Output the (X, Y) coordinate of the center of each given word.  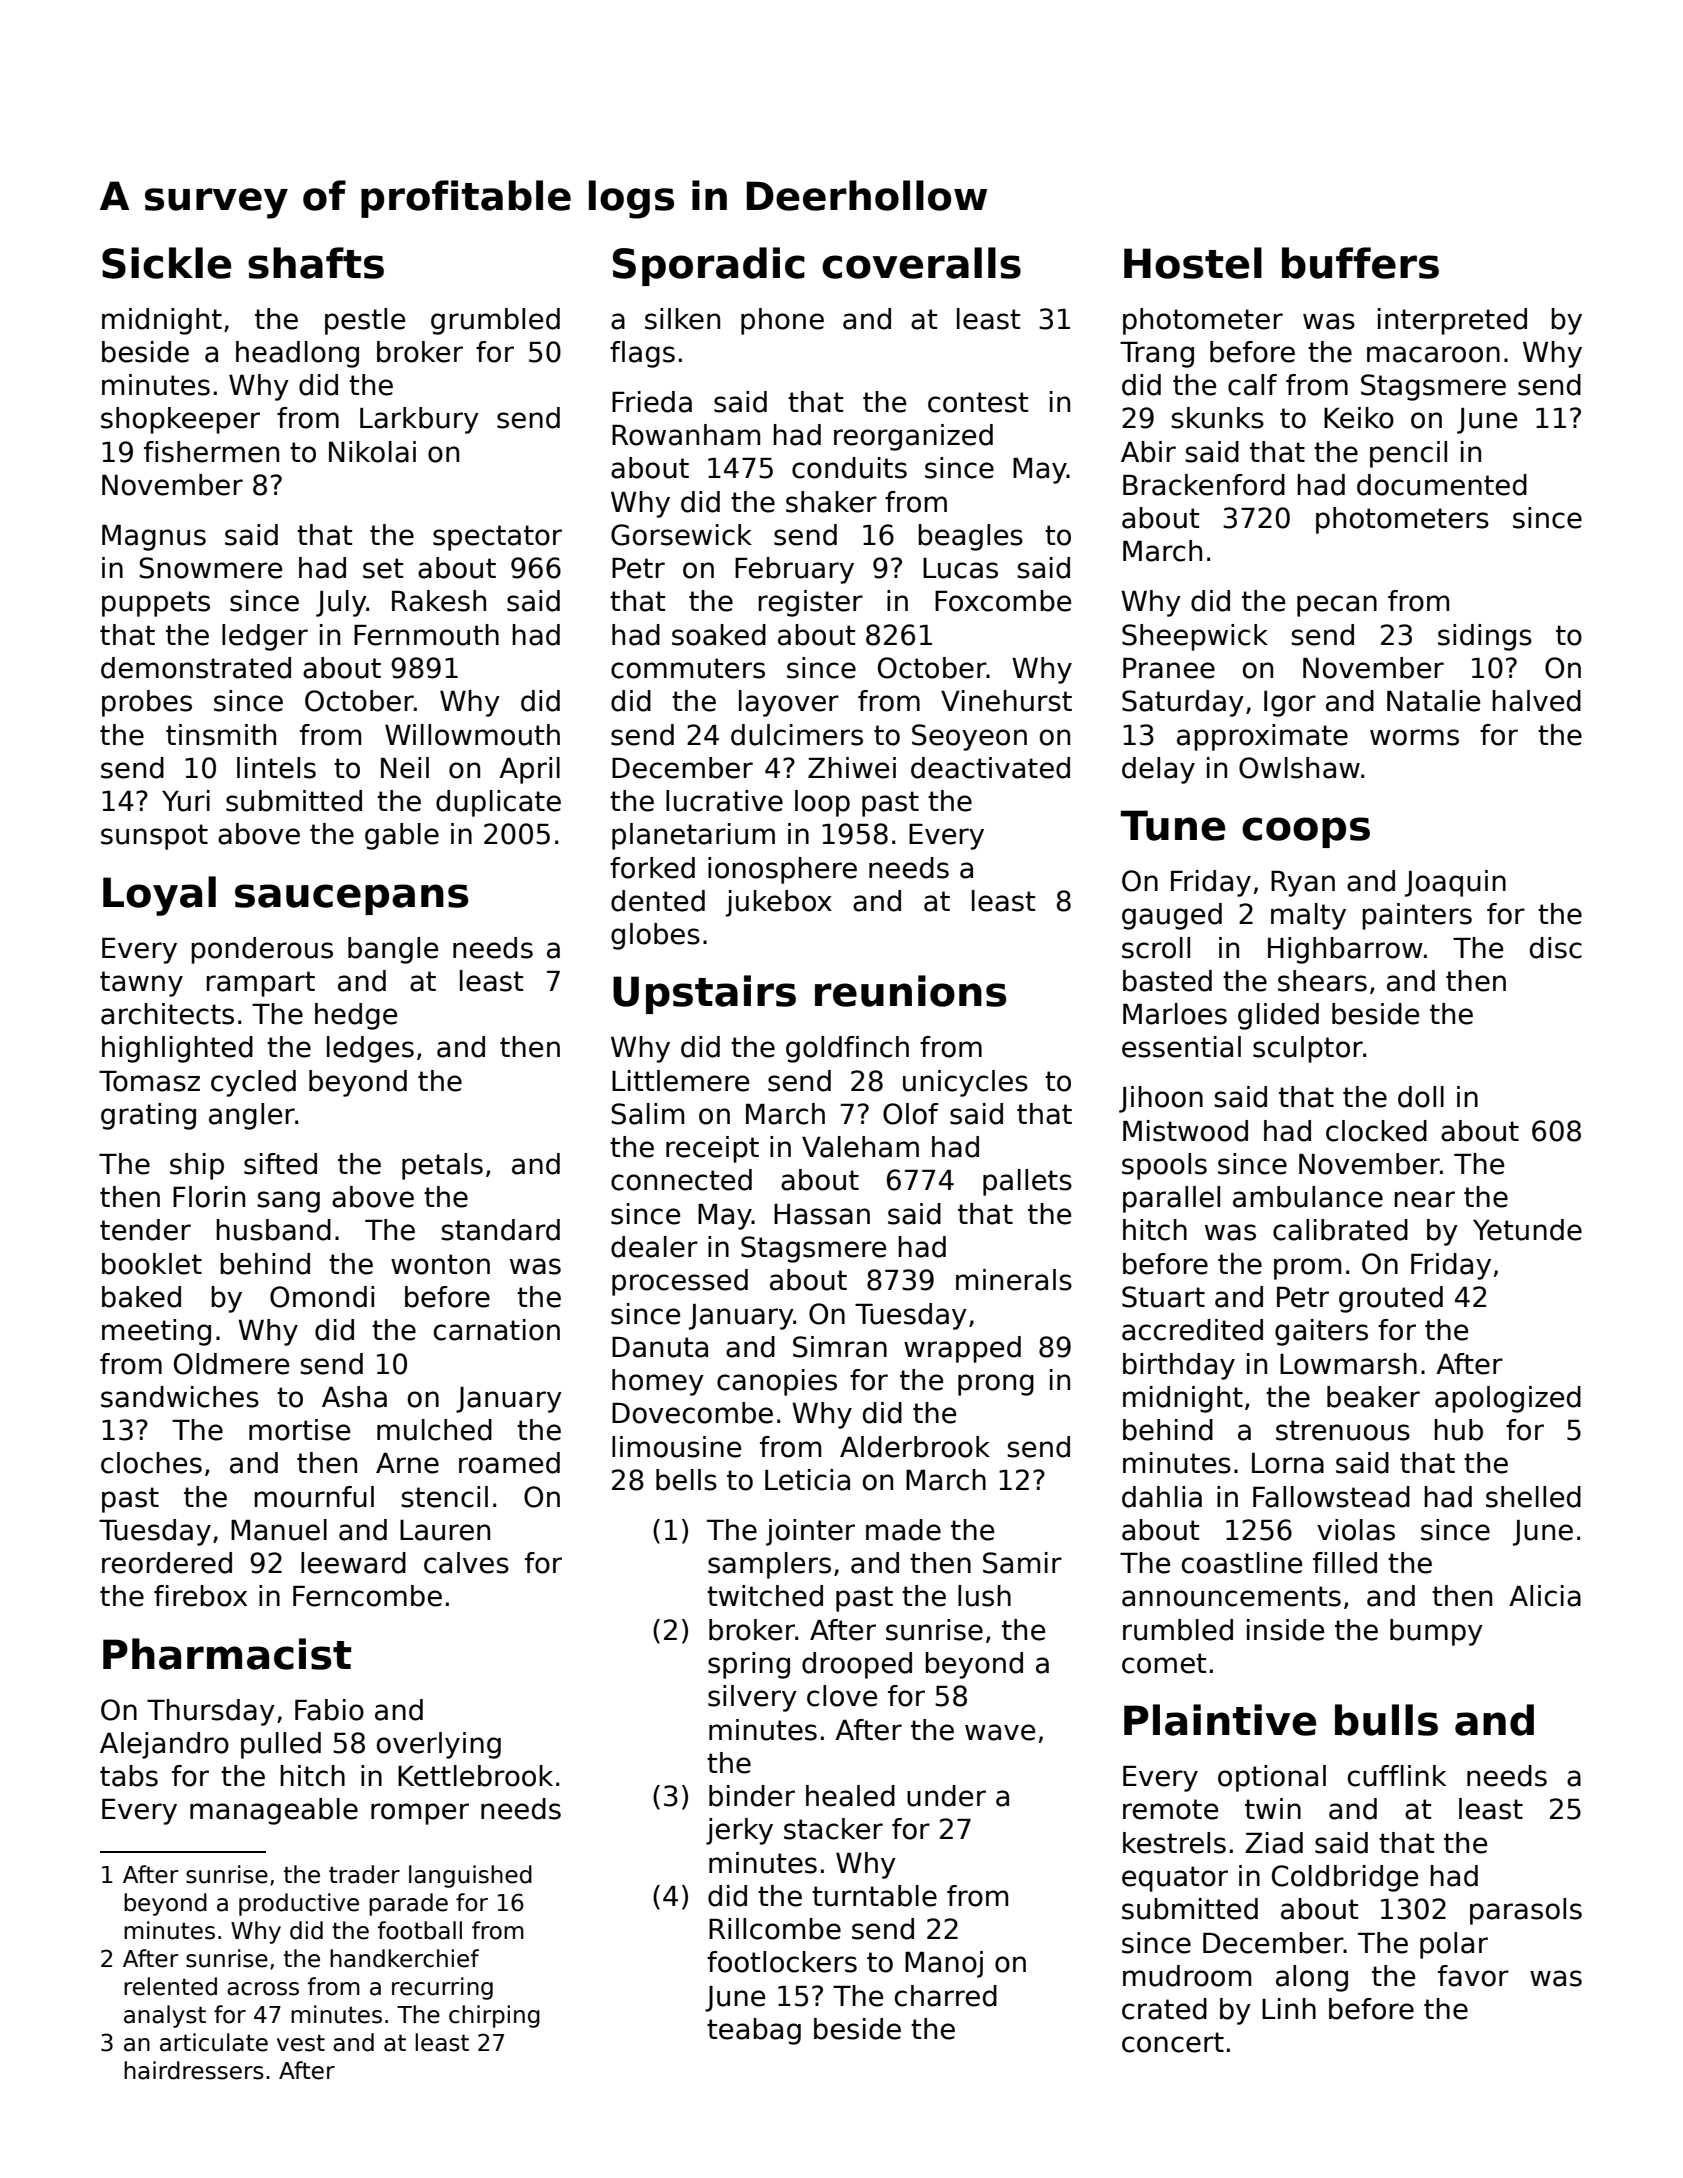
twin (1273, 1808)
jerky (739, 1831)
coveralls (921, 263)
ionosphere (782, 870)
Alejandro (164, 1745)
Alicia (1545, 1596)
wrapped (962, 1349)
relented (170, 1986)
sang (288, 1202)
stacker (833, 1829)
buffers (1360, 263)
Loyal (159, 896)
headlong (297, 354)
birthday (1179, 1366)
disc (1556, 948)
